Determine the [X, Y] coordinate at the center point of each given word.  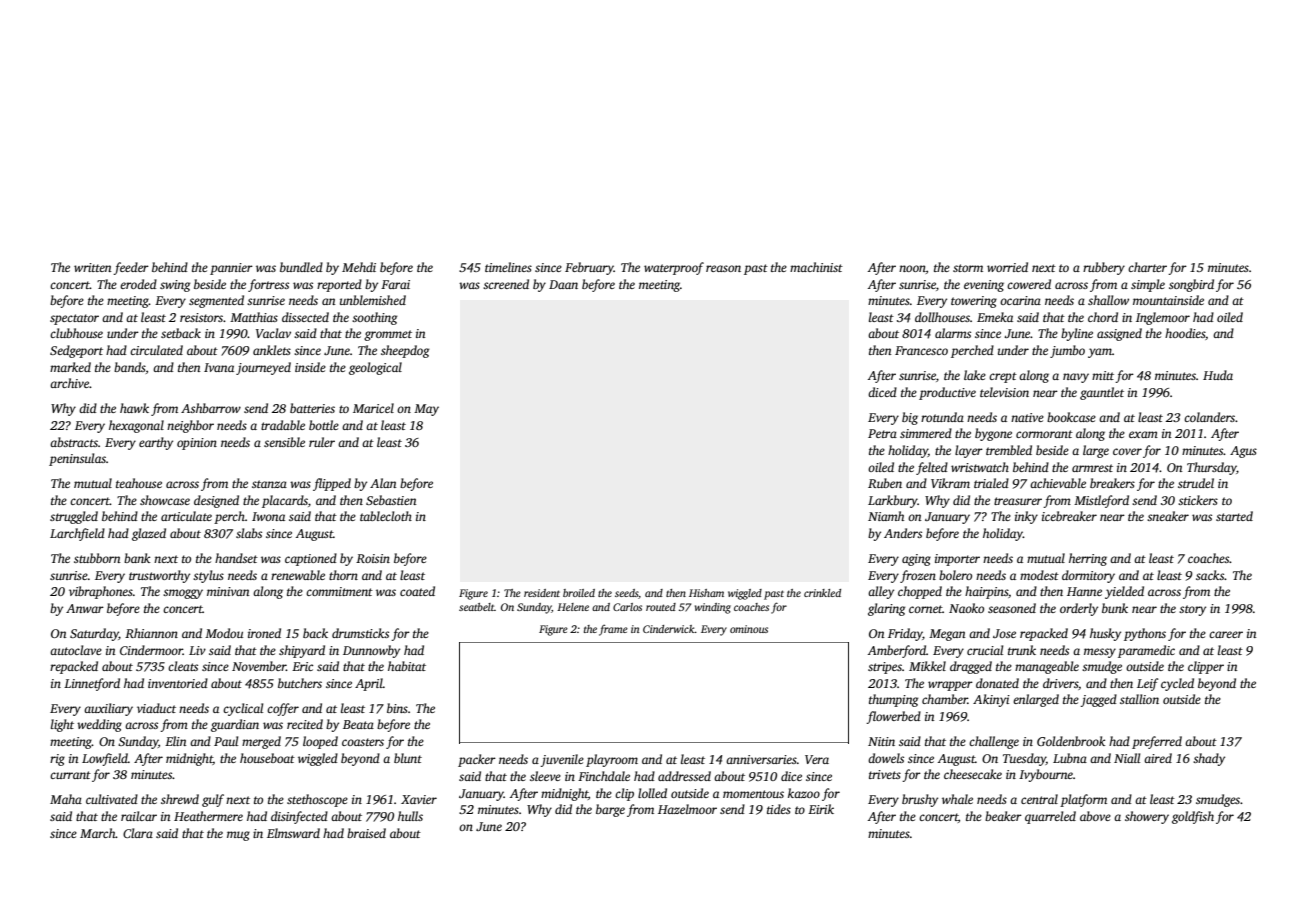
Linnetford [92, 684]
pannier [231, 269]
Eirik [821, 809]
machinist [816, 267]
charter [1147, 267]
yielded [1124, 592]
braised [366, 833]
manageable [1047, 667]
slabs [249, 533]
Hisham [706, 593]
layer [969, 451]
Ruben [885, 483]
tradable [283, 425]
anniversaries [761, 759]
